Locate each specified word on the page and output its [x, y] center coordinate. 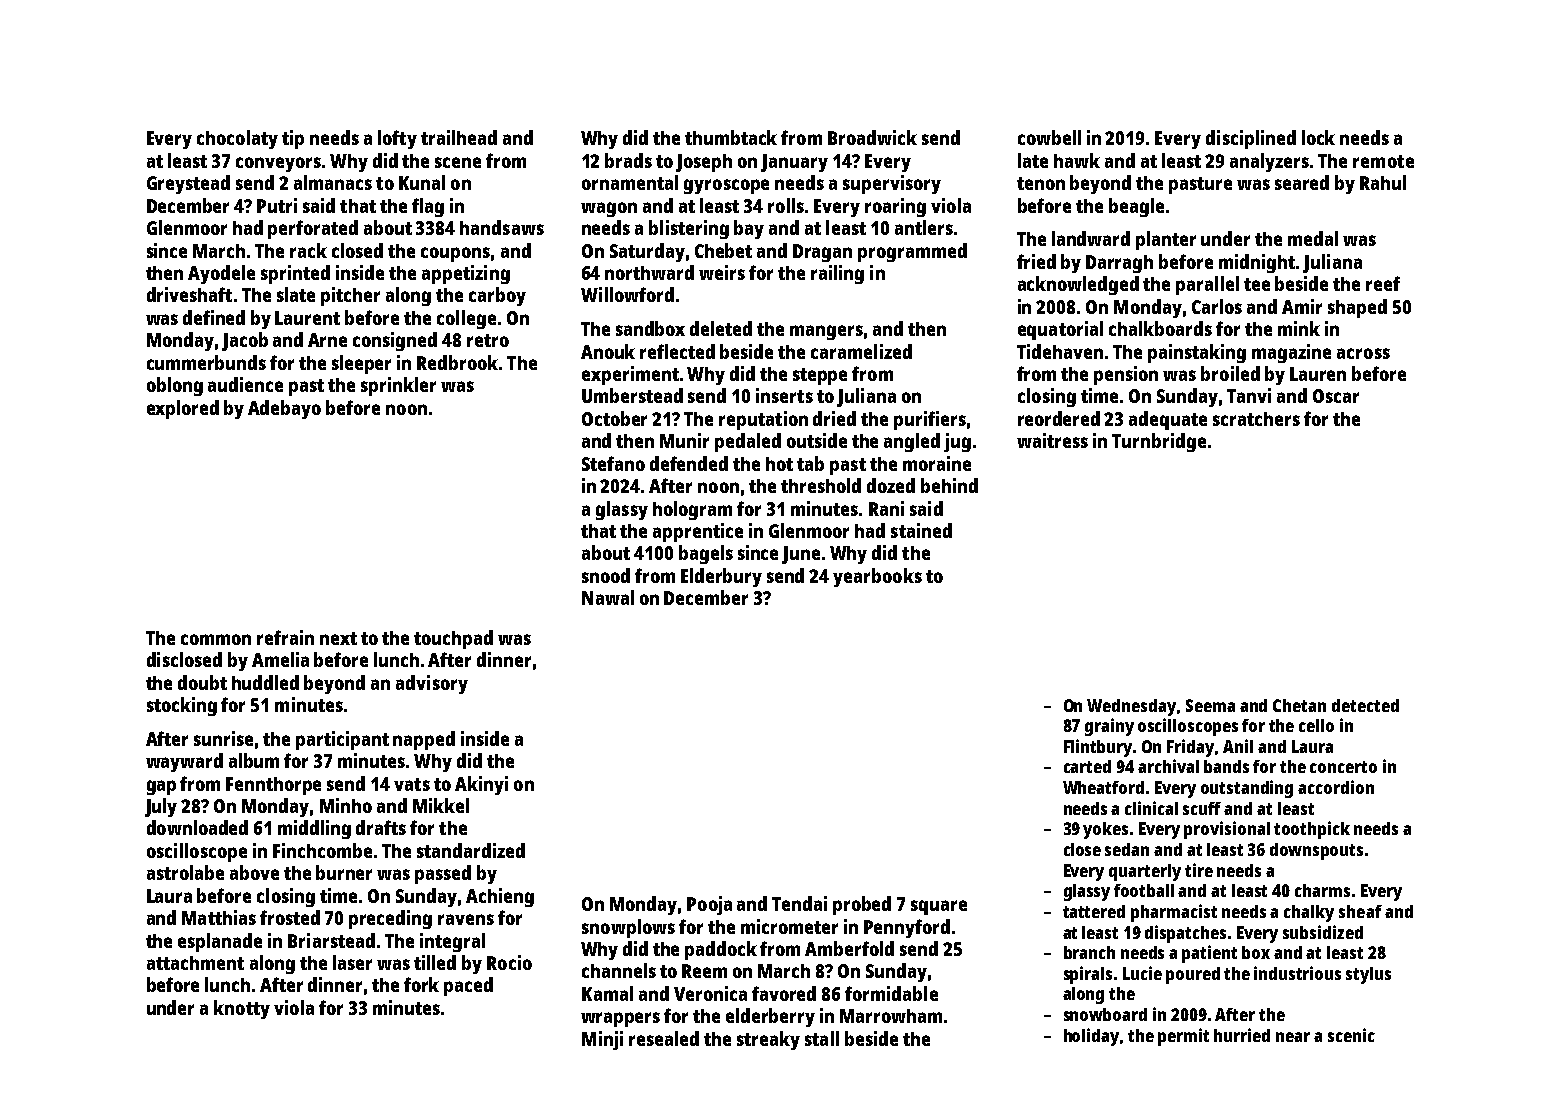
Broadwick [872, 137]
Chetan [1299, 705]
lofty [397, 139]
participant [342, 740]
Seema [1210, 705]
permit [1183, 1037]
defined [214, 317]
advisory [432, 684]
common [216, 639]
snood [606, 575]
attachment [195, 963]
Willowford [627, 294]
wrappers [620, 1019]
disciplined [1251, 139]
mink [1299, 328]
